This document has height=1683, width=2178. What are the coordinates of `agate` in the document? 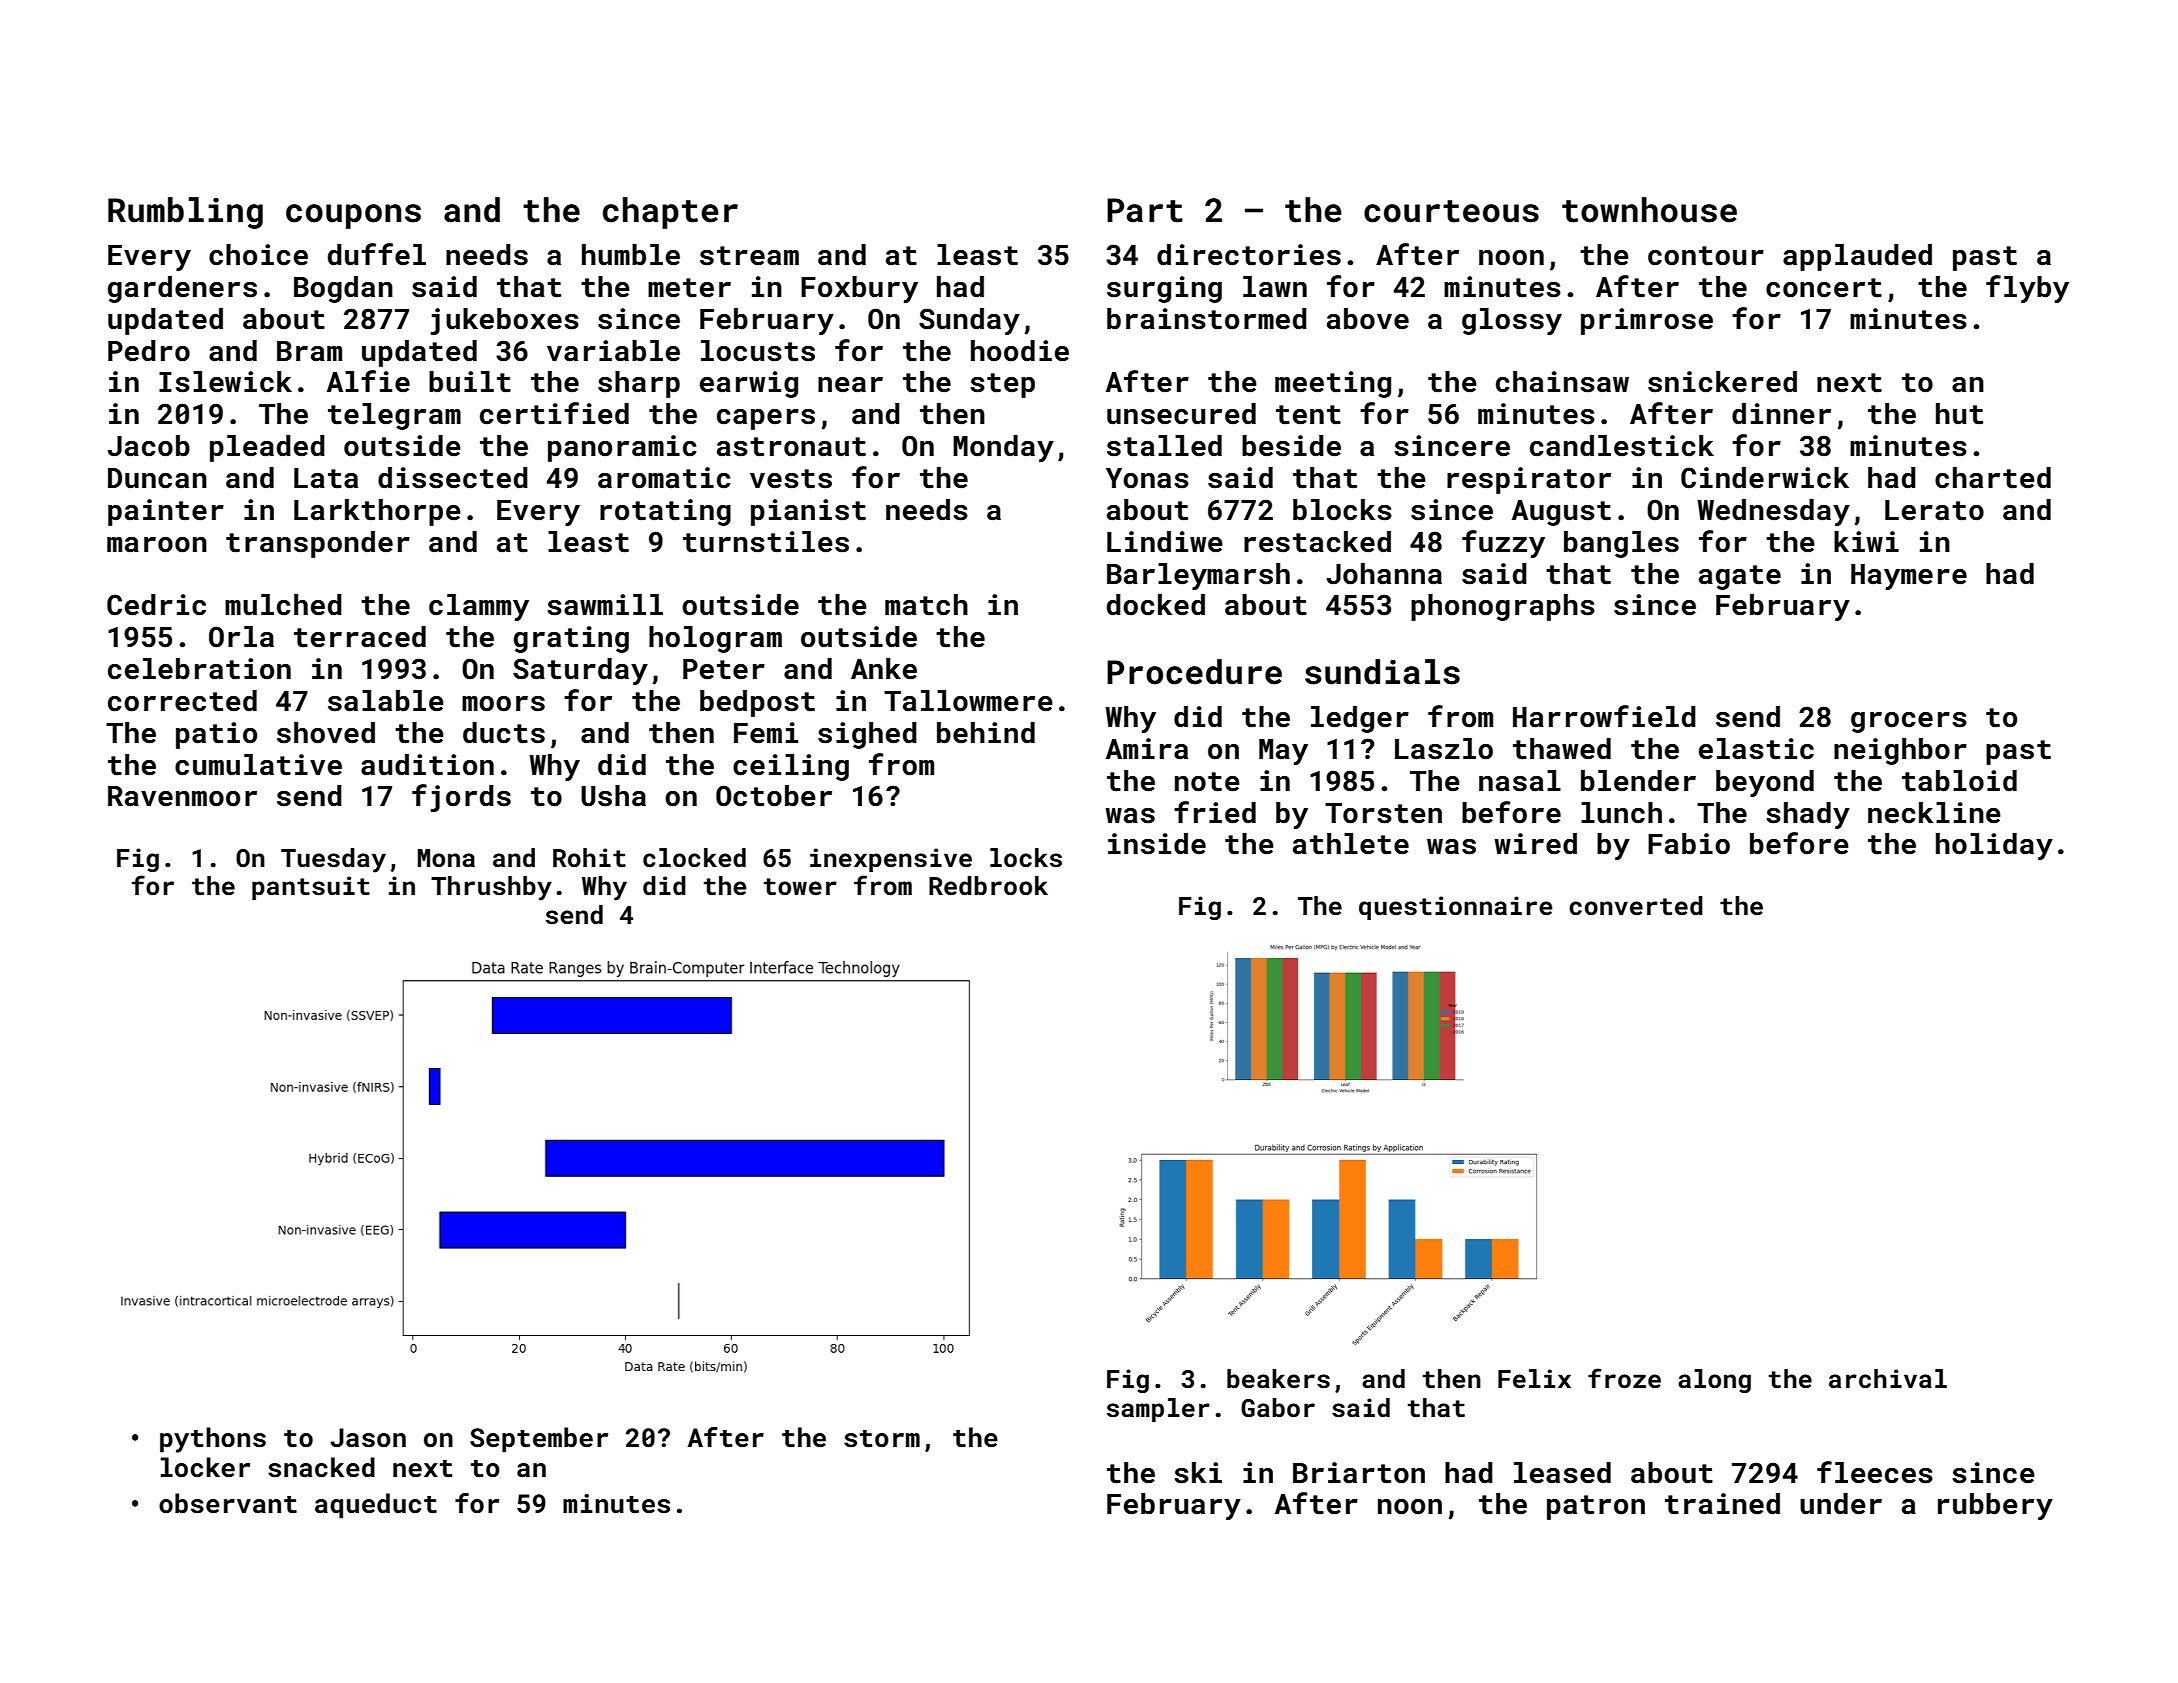 It's located at (1740, 577).
